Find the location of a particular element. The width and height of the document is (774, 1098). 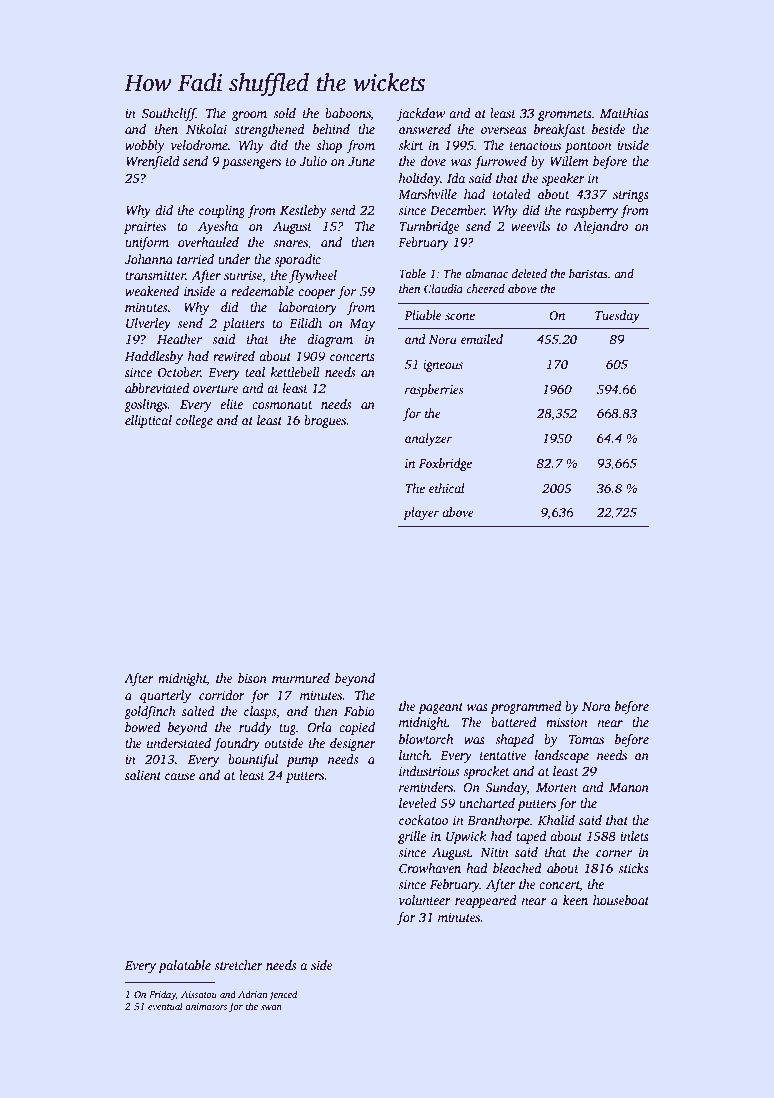

stretcher is located at coordinates (238, 965).
